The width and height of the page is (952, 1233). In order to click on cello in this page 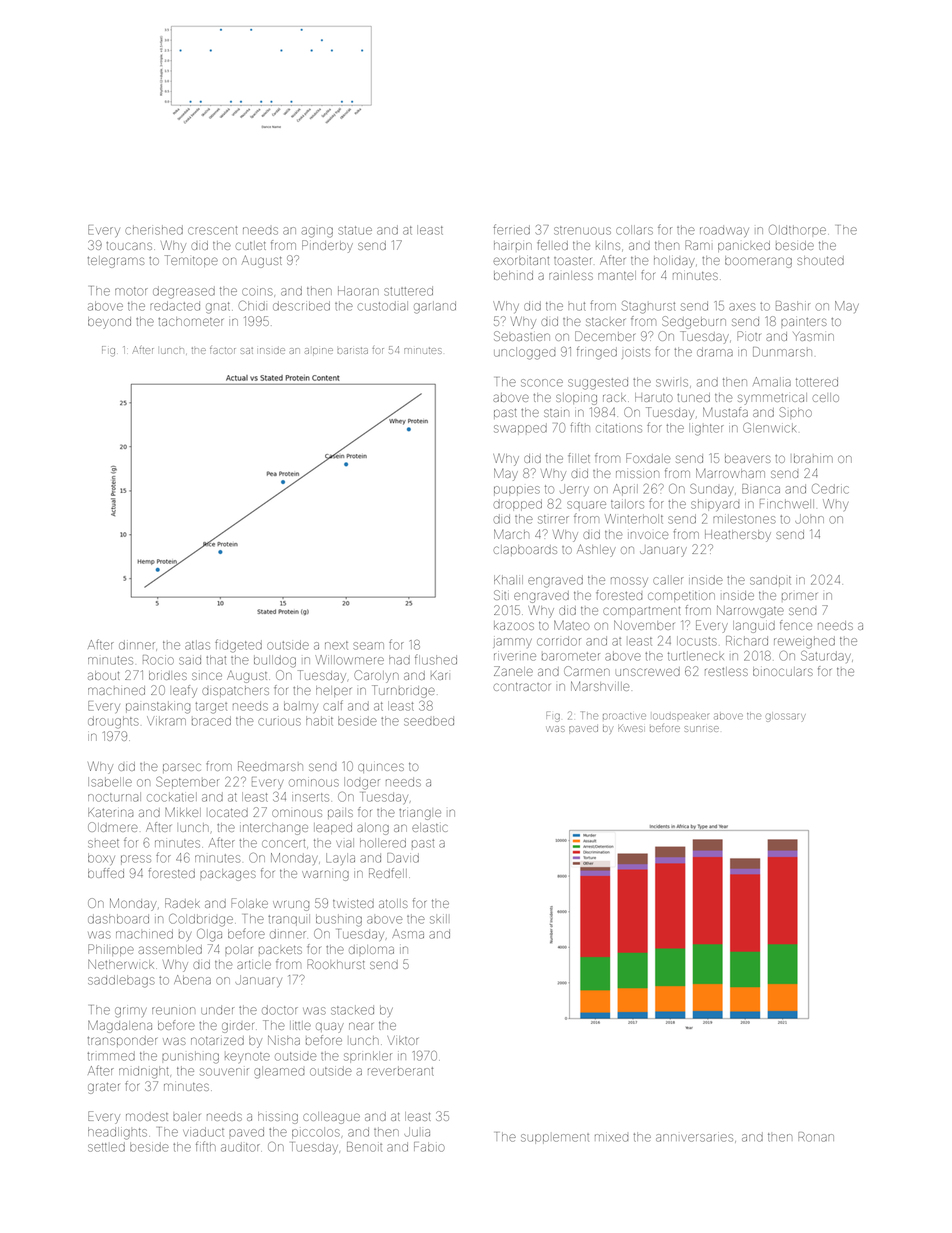, I will do `click(825, 397)`.
